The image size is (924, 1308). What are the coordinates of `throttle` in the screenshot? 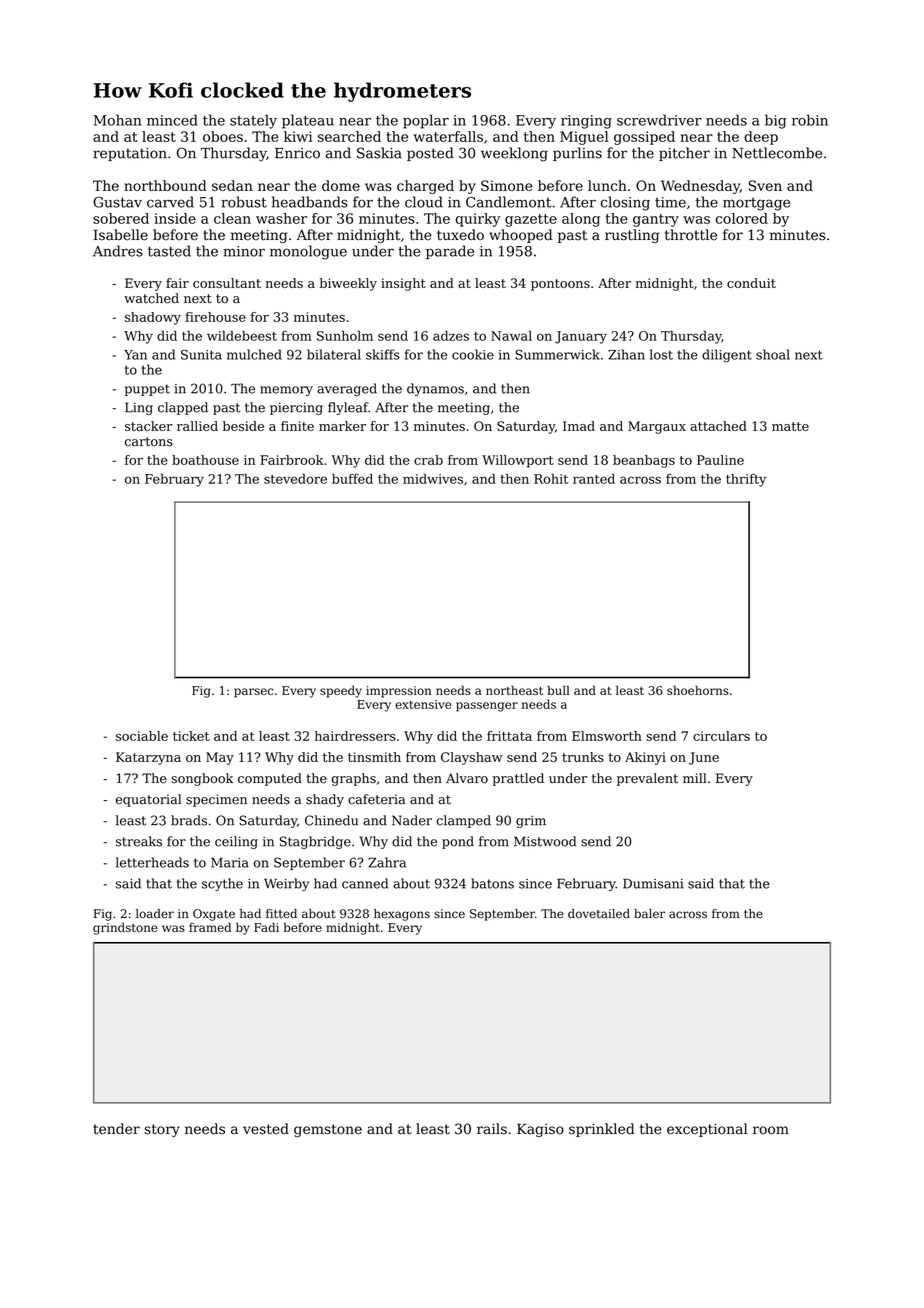 It's located at (691, 235).
